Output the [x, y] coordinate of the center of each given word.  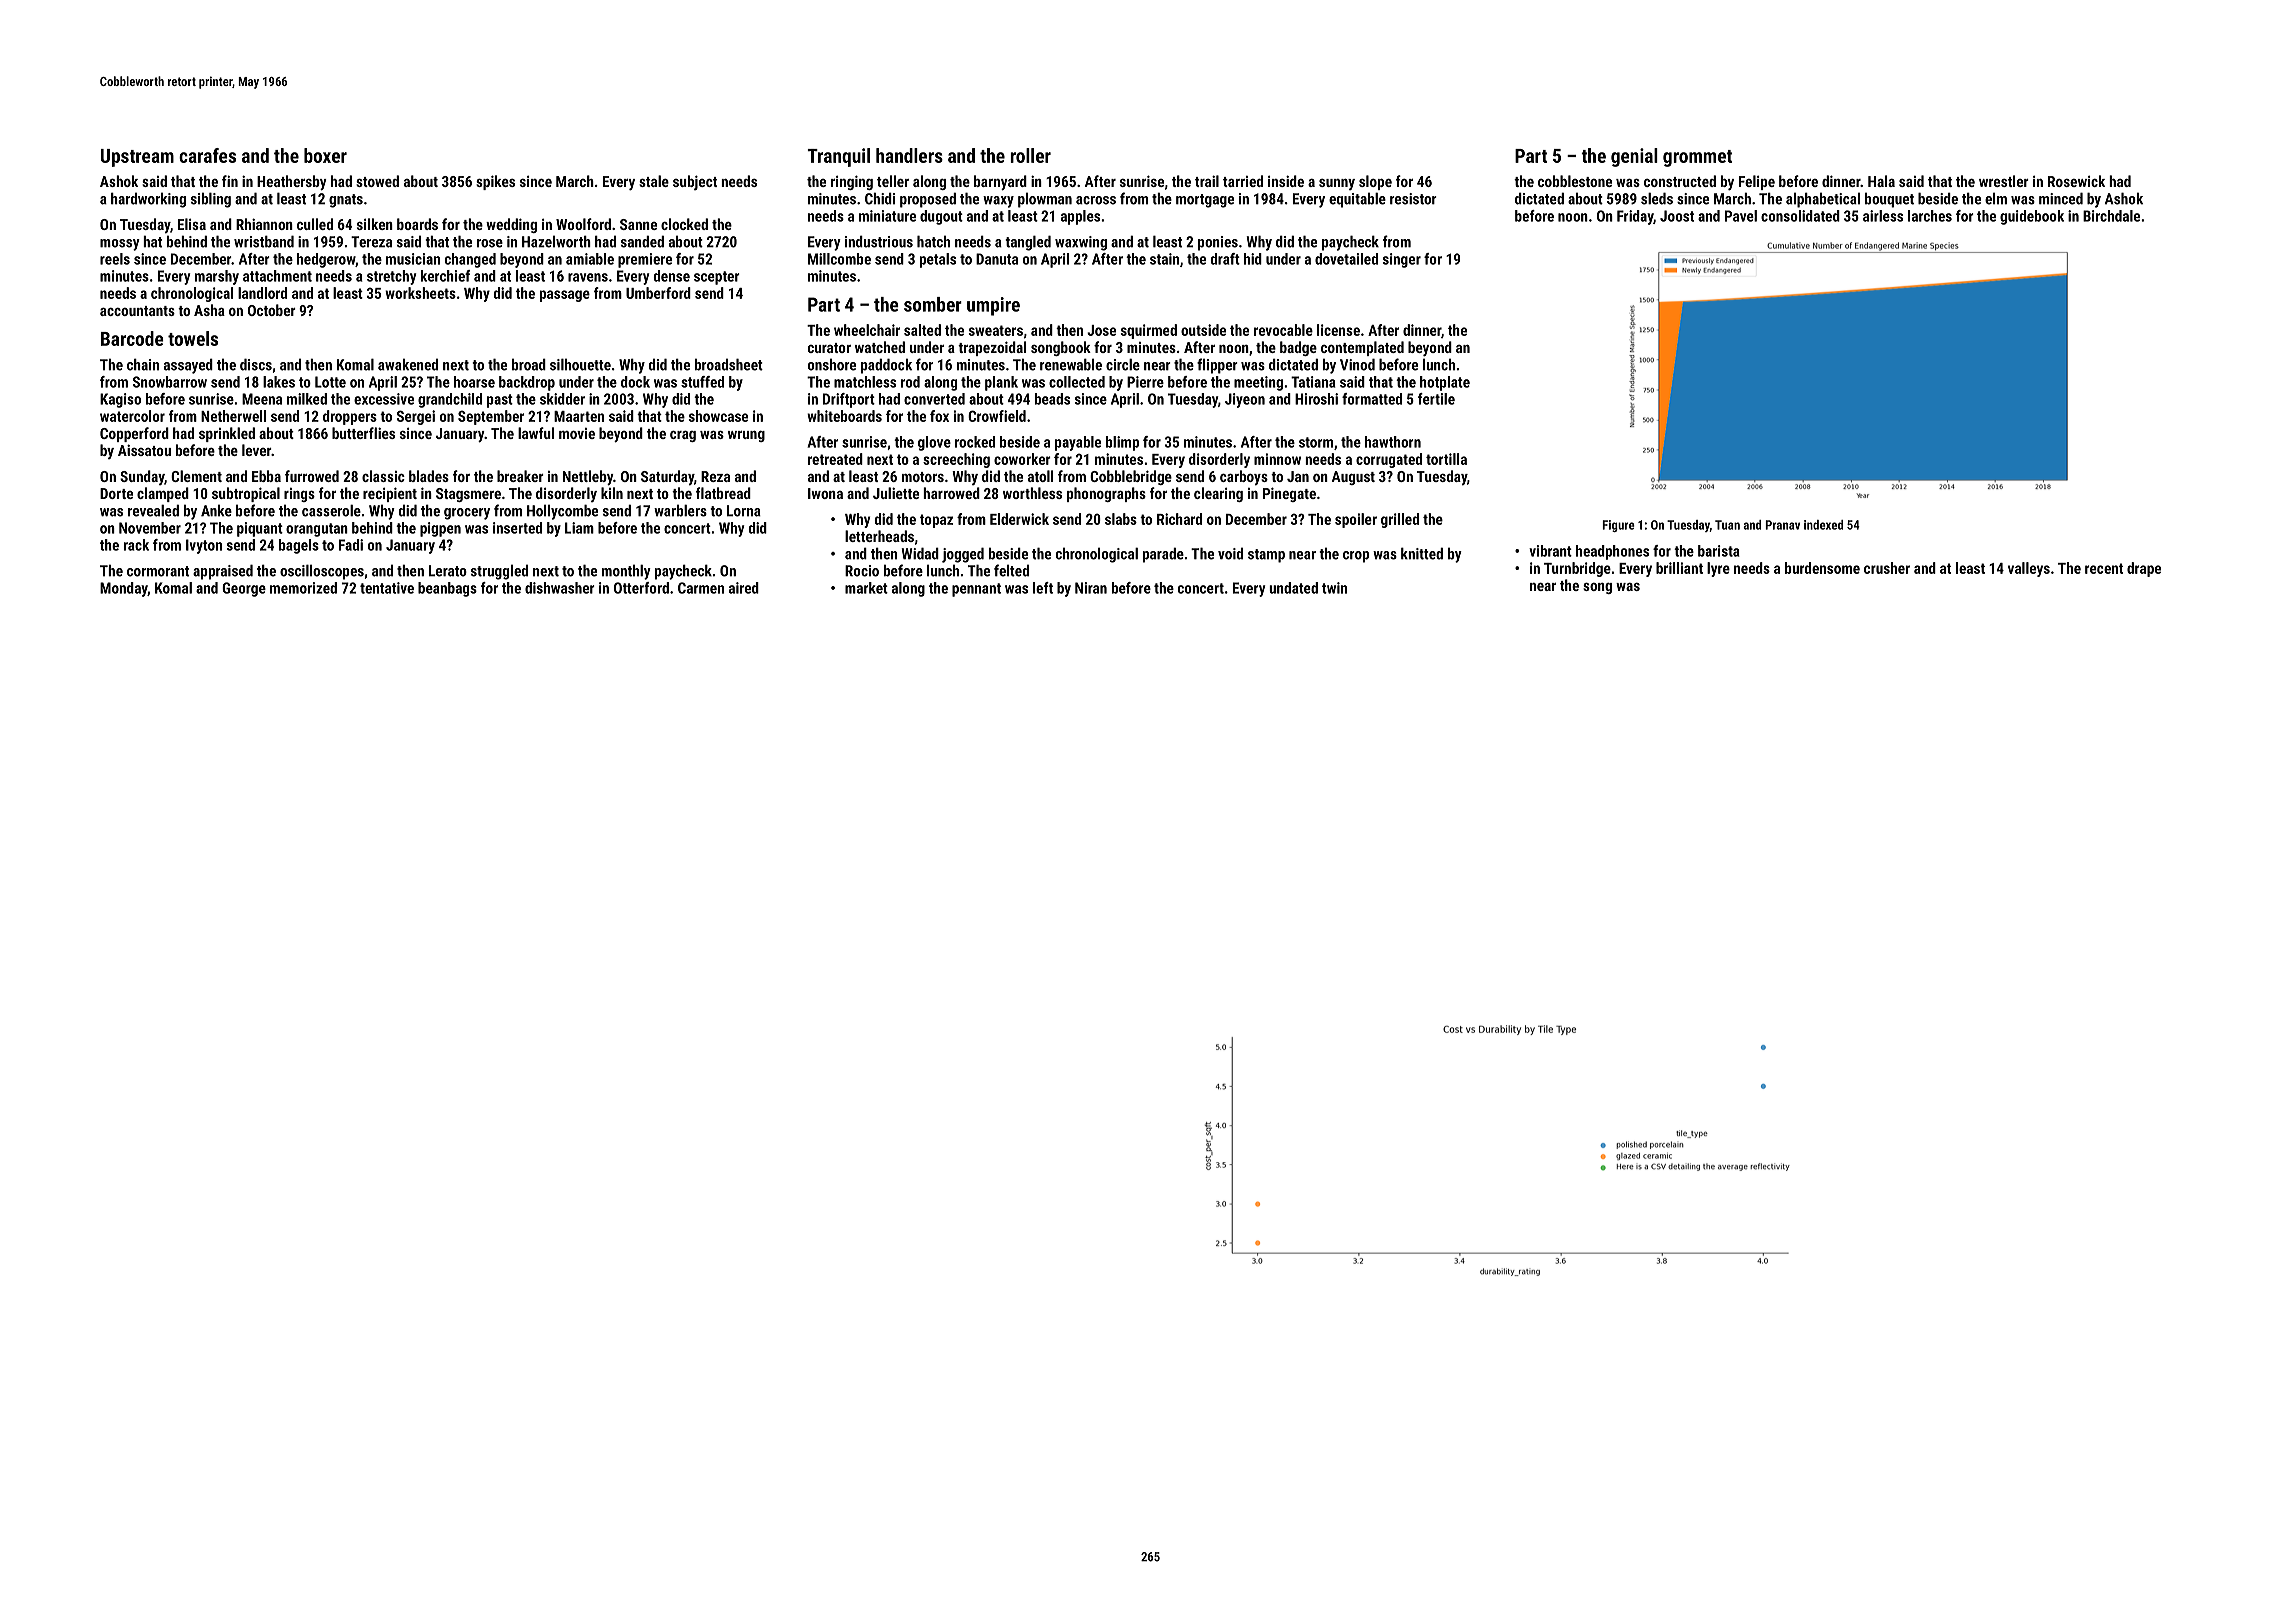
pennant [976, 590]
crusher [1887, 568]
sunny [1337, 184]
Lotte [330, 382]
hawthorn [1393, 442]
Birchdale [2111, 216]
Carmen [701, 588]
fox [939, 416]
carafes [207, 155]
